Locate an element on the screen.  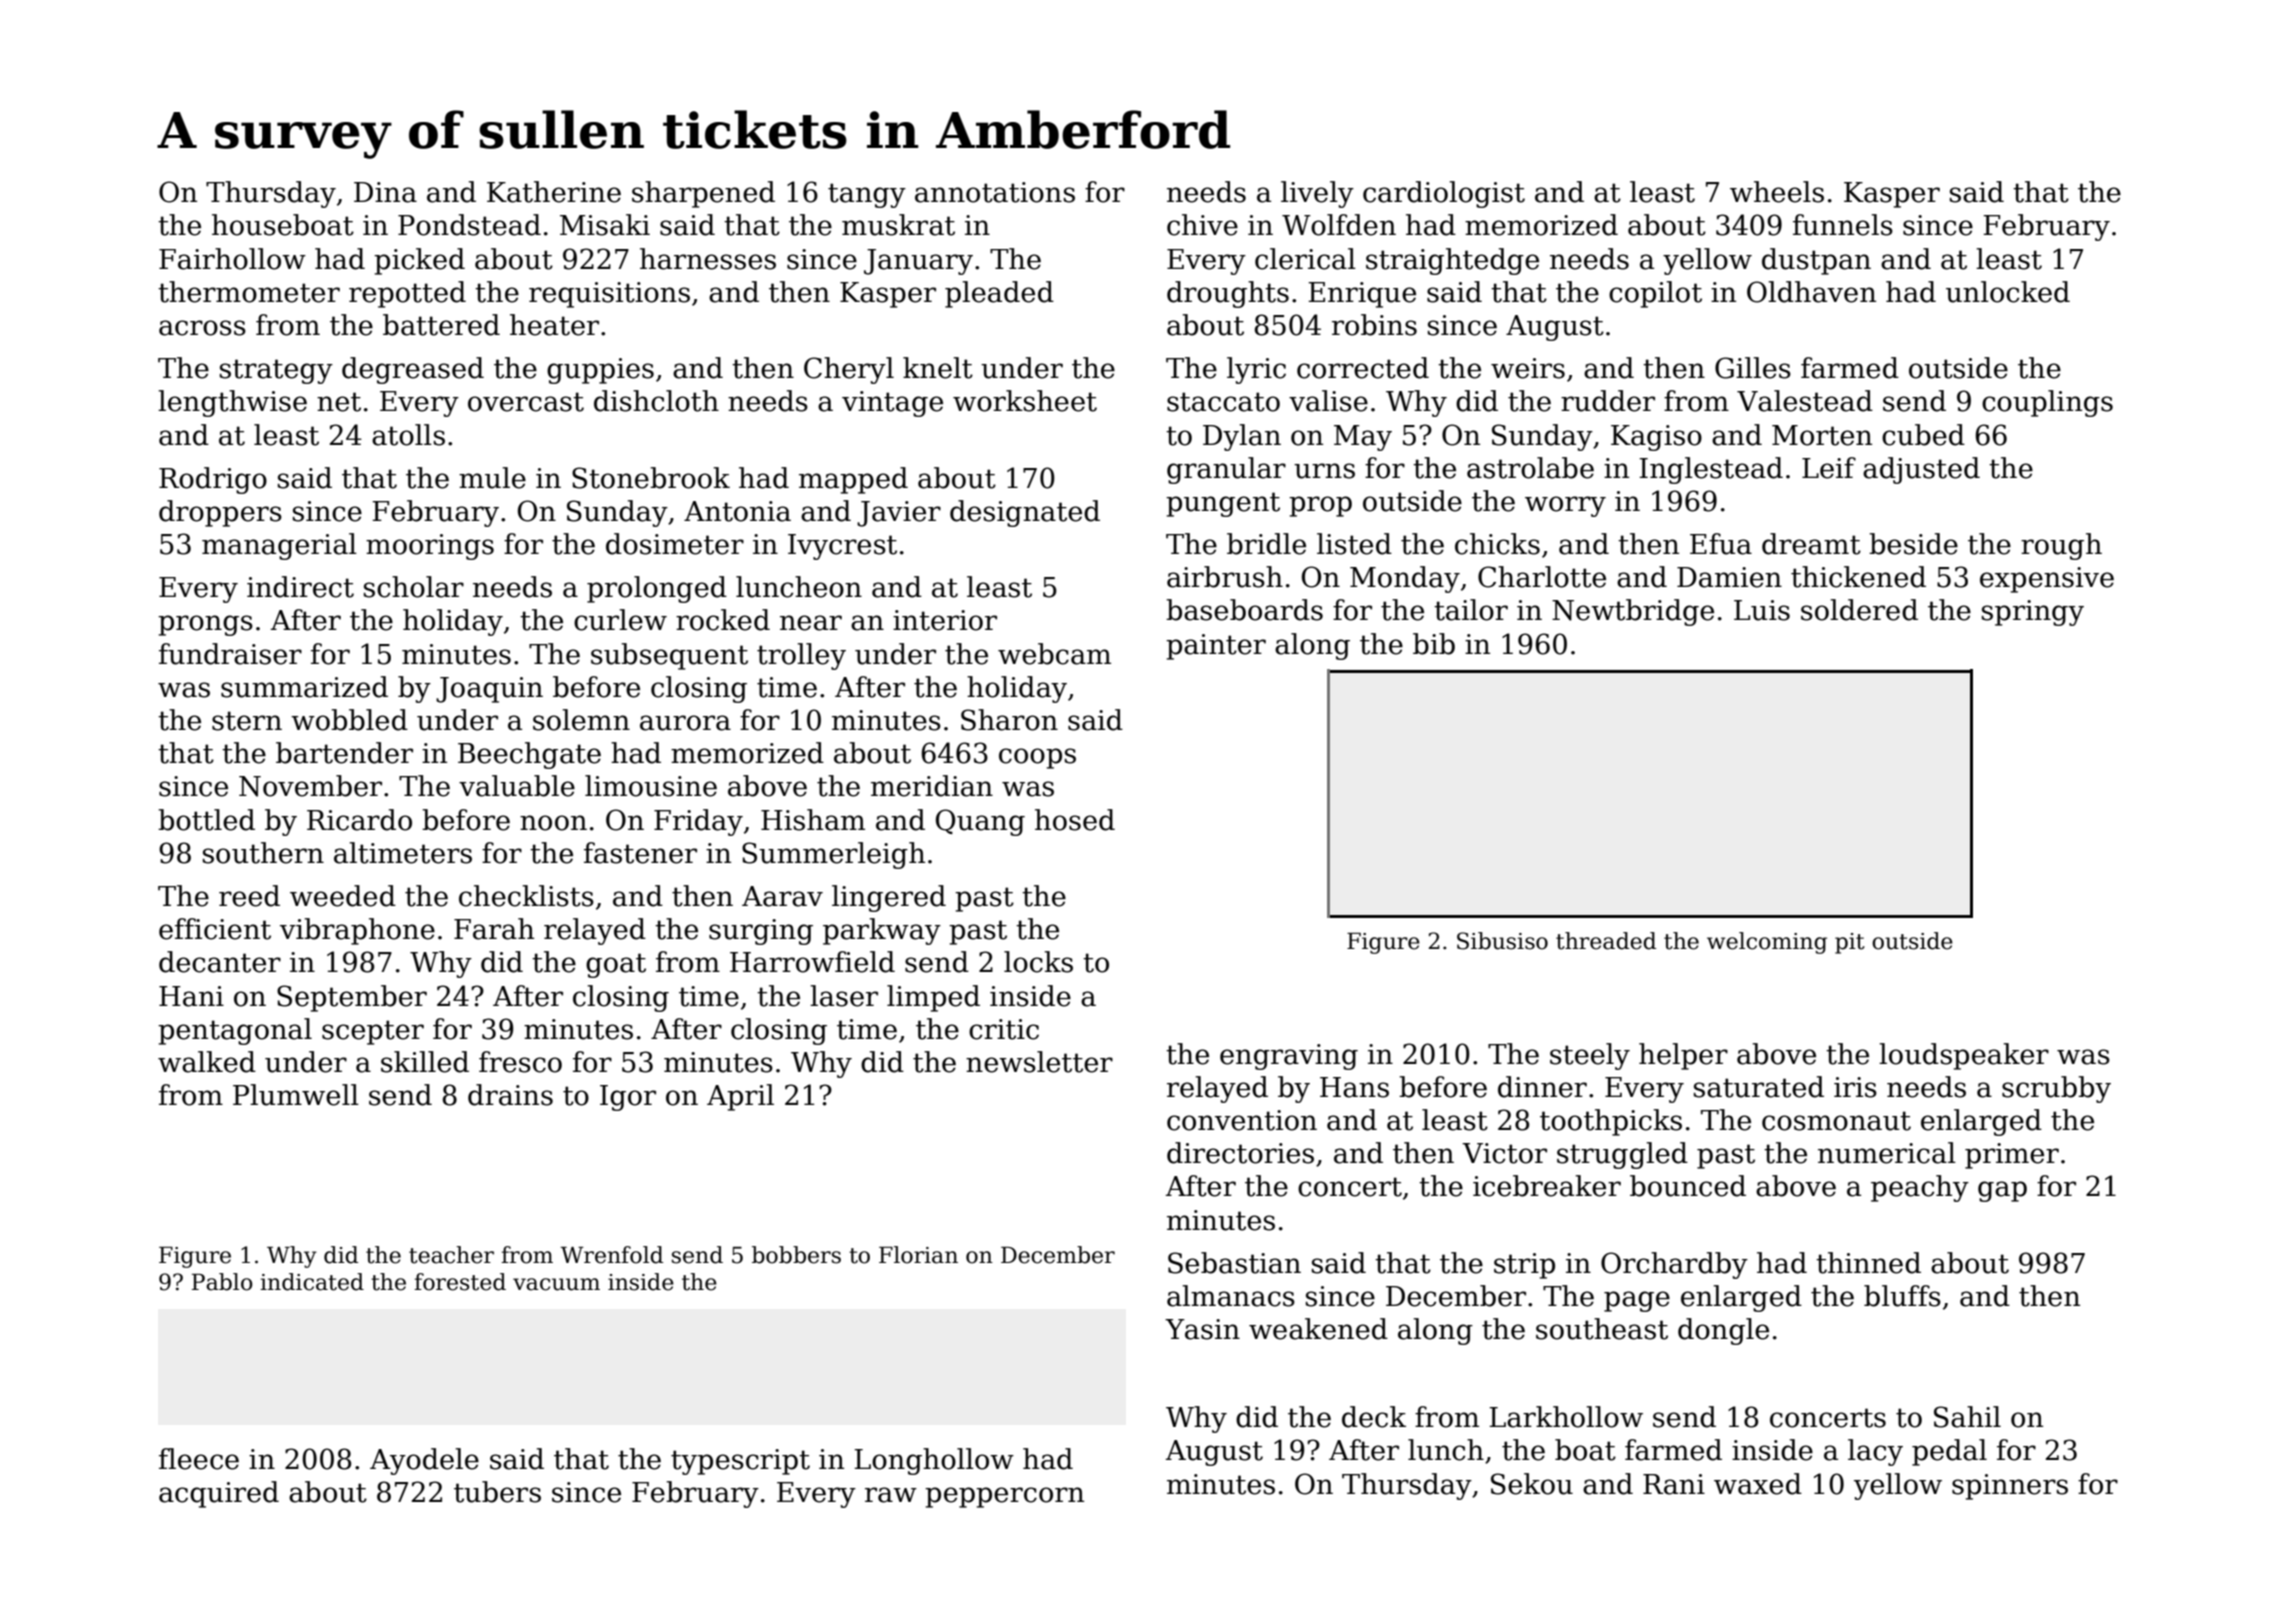
deck is located at coordinates (1374, 1417).
